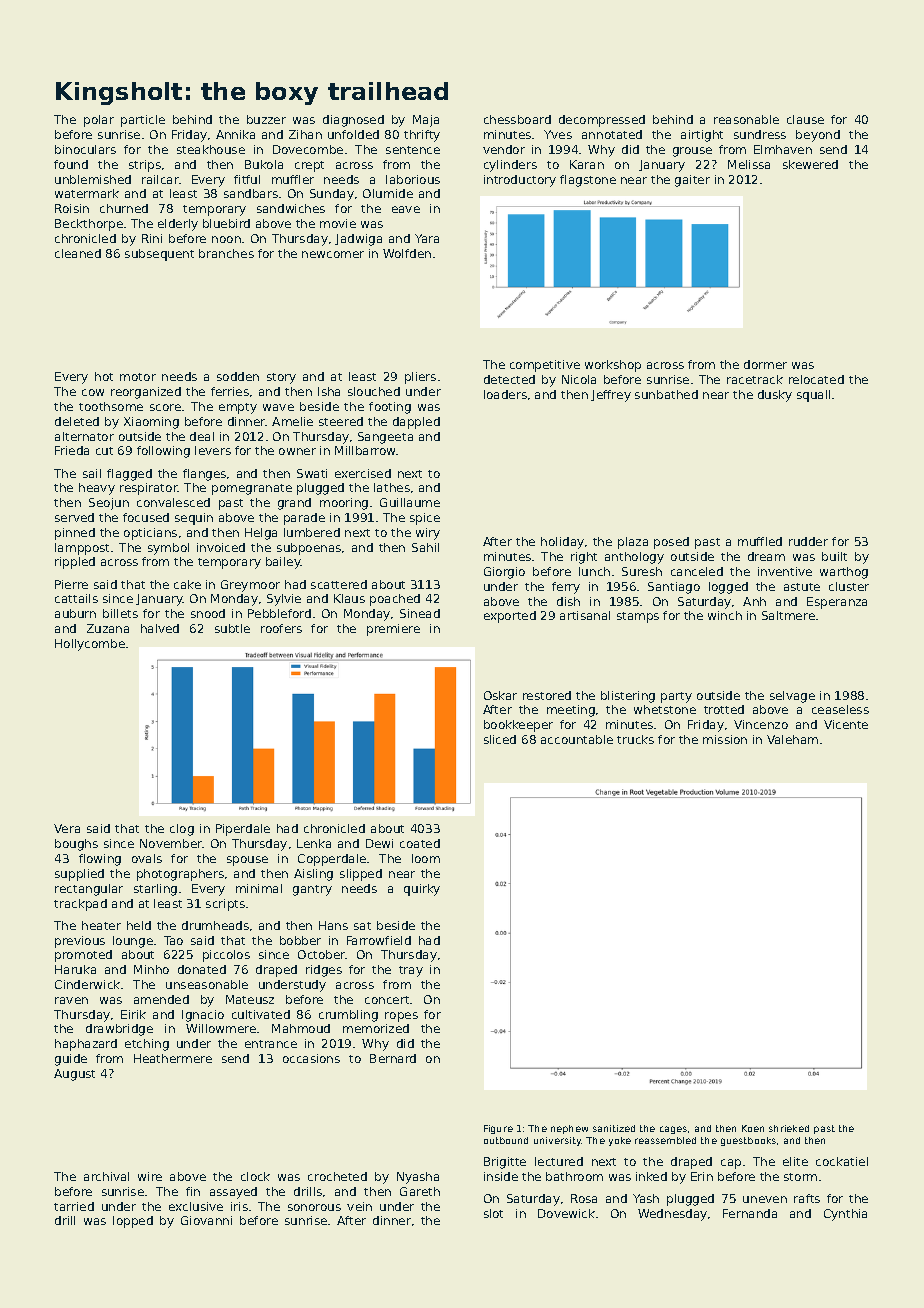 The width and height of the screenshot is (924, 1308). I want to click on Wolfden, so click(407, 253).
